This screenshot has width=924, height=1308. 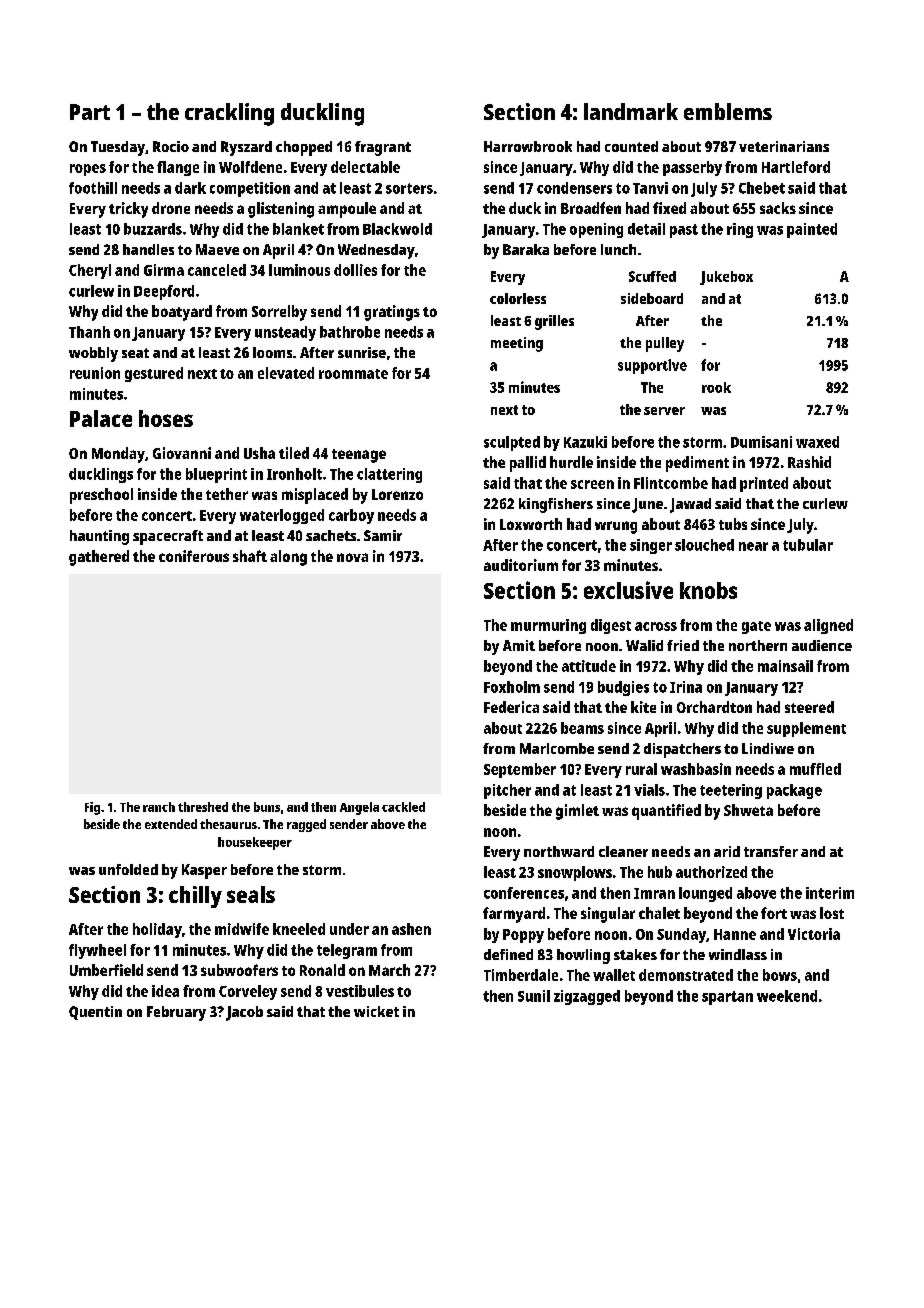 What do you see at coordinates (99, 558) in the screenshot?
I see `gathered` at bounding box center [99, 558].
